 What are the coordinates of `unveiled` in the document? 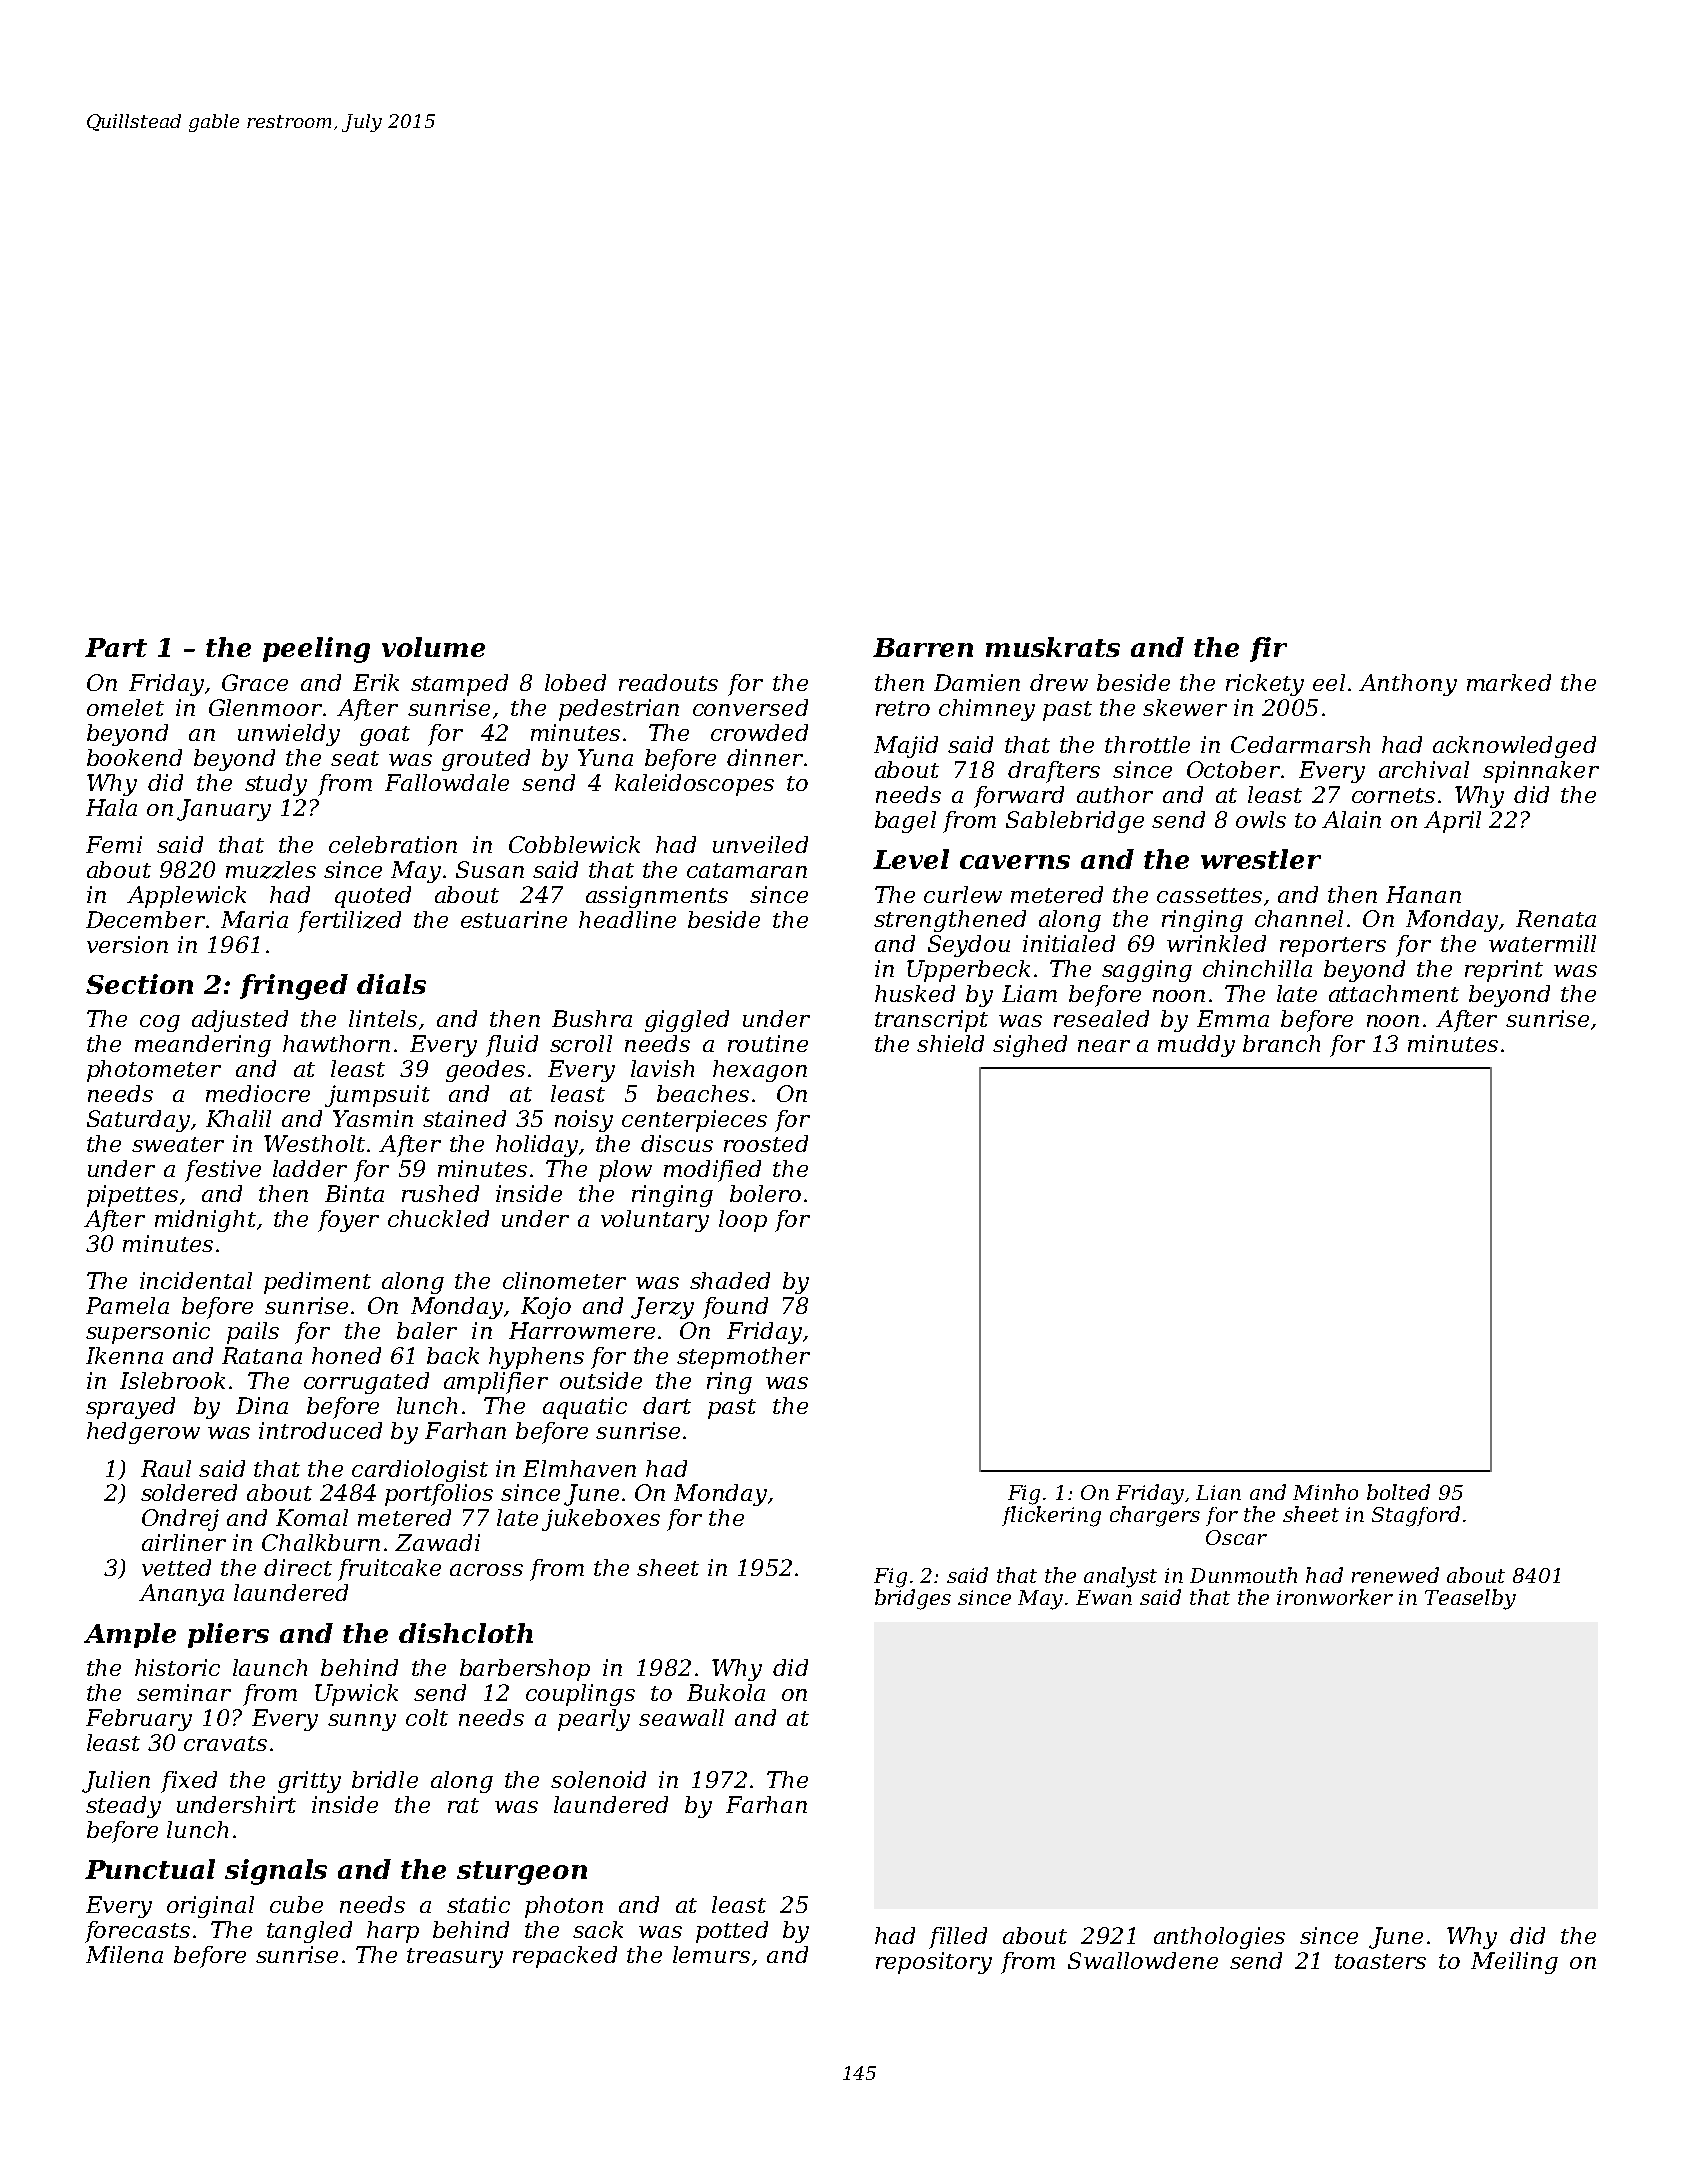 It's located at (760, 844).
